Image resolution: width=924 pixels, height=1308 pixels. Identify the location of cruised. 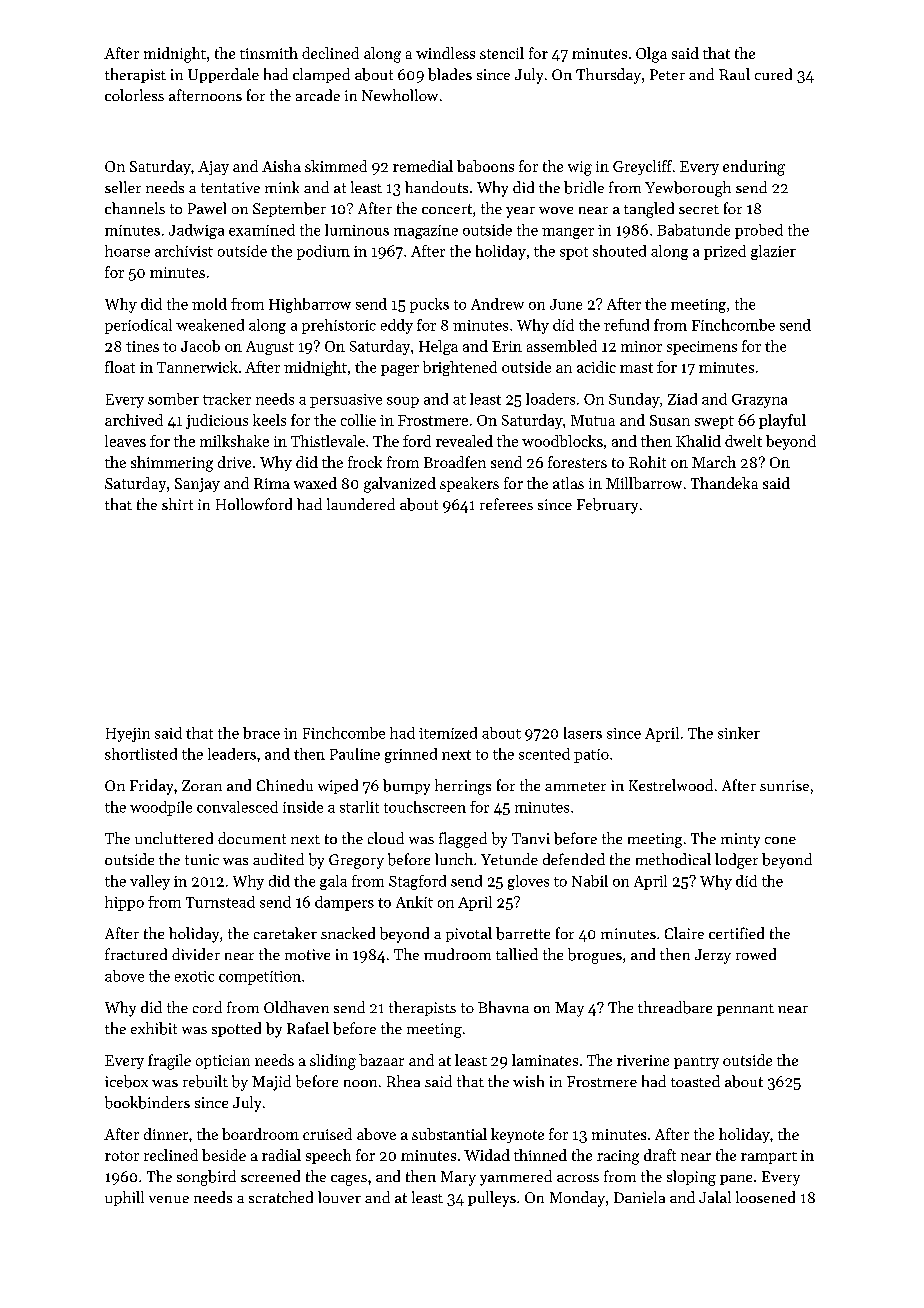
(327, 1134).
